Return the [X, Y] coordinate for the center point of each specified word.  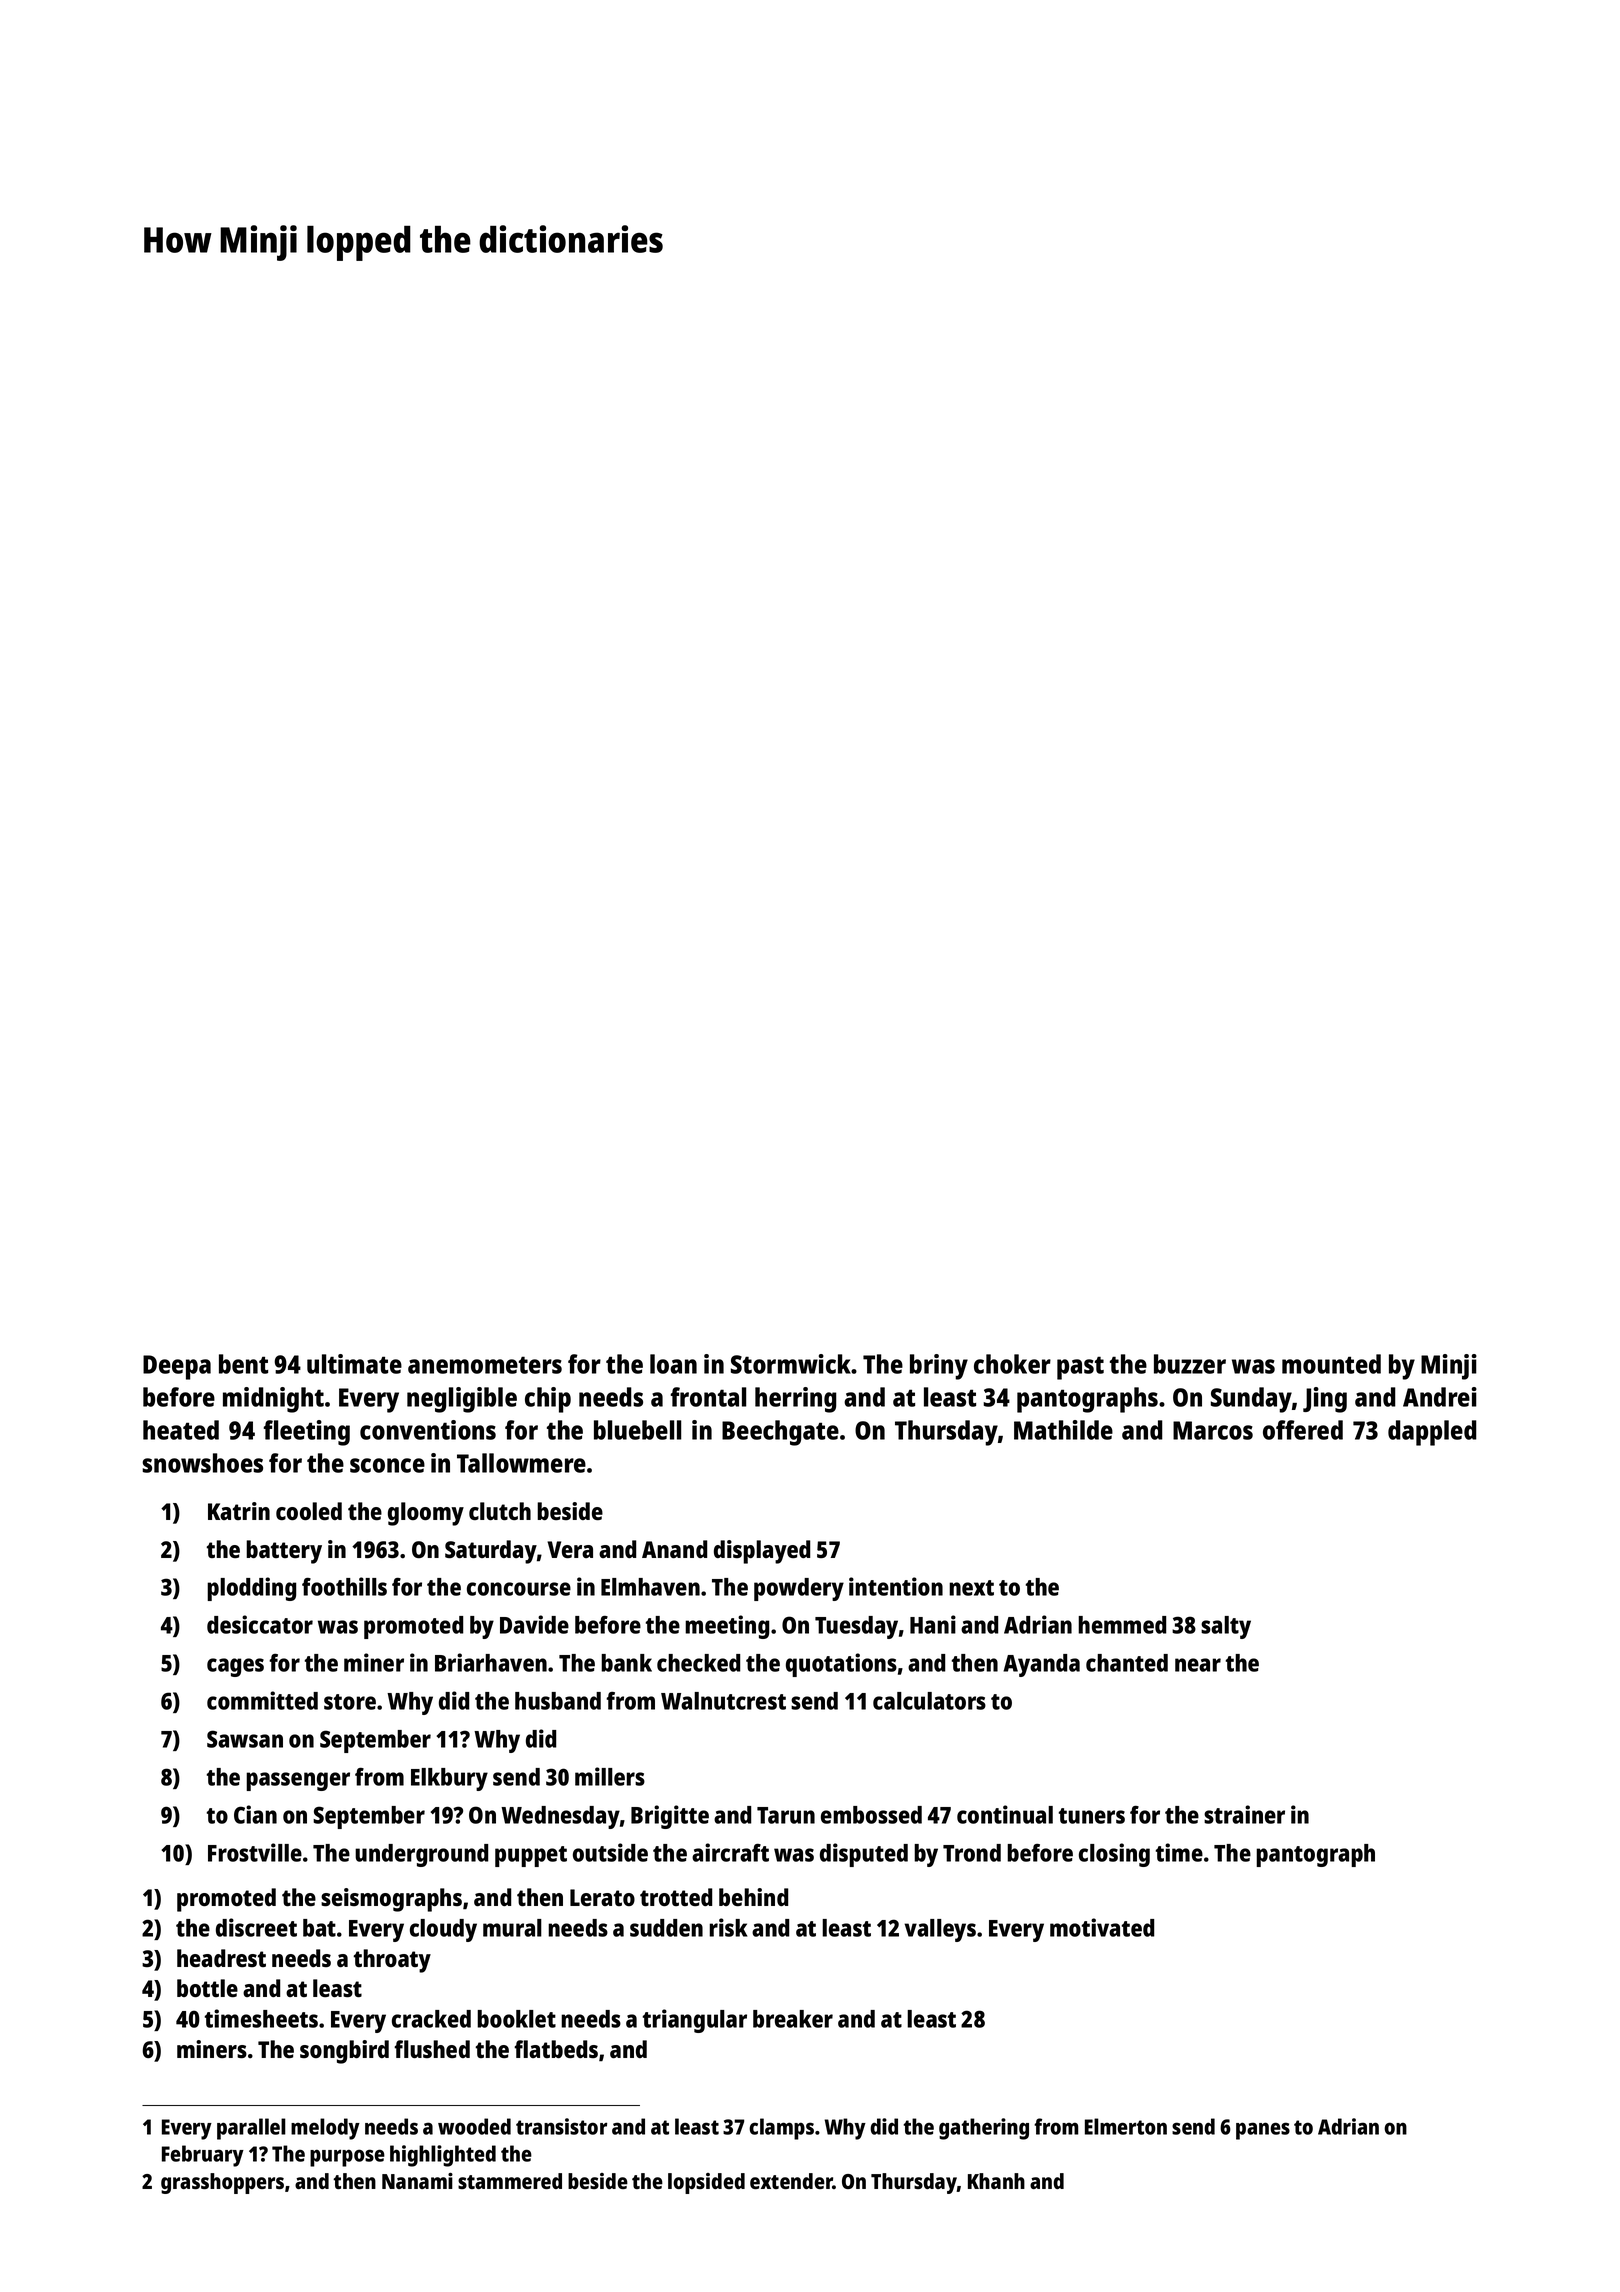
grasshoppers [222, 2183]
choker [1012, 1364]
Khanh [996, 2181]
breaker [793, 2019]
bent [243, 1364]
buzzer [1190, 1364]
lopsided [706, 2183]
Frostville [255, 1852]
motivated [1102, 1927]
